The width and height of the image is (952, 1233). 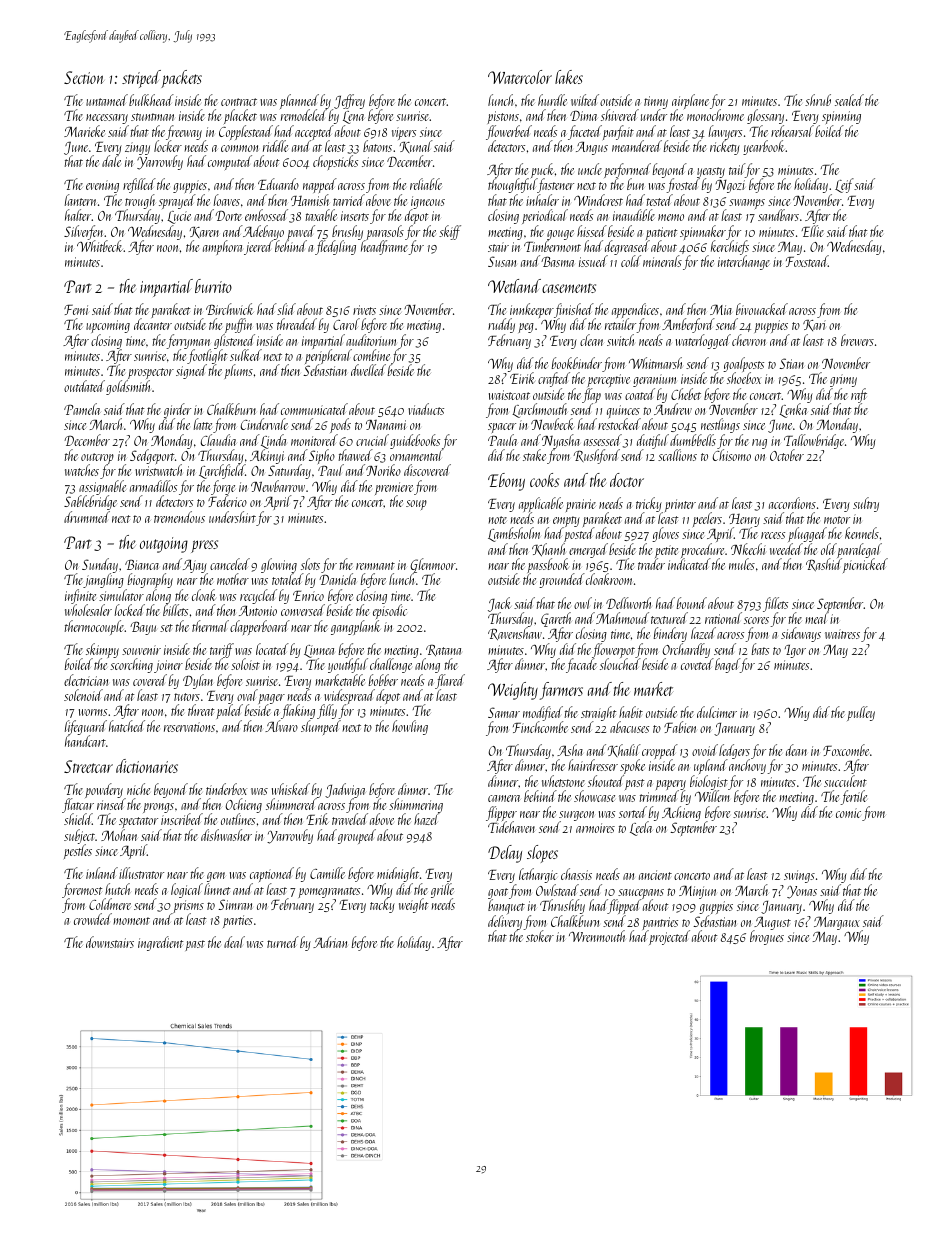 I want to click on dean, so click(x=796, y=750).
